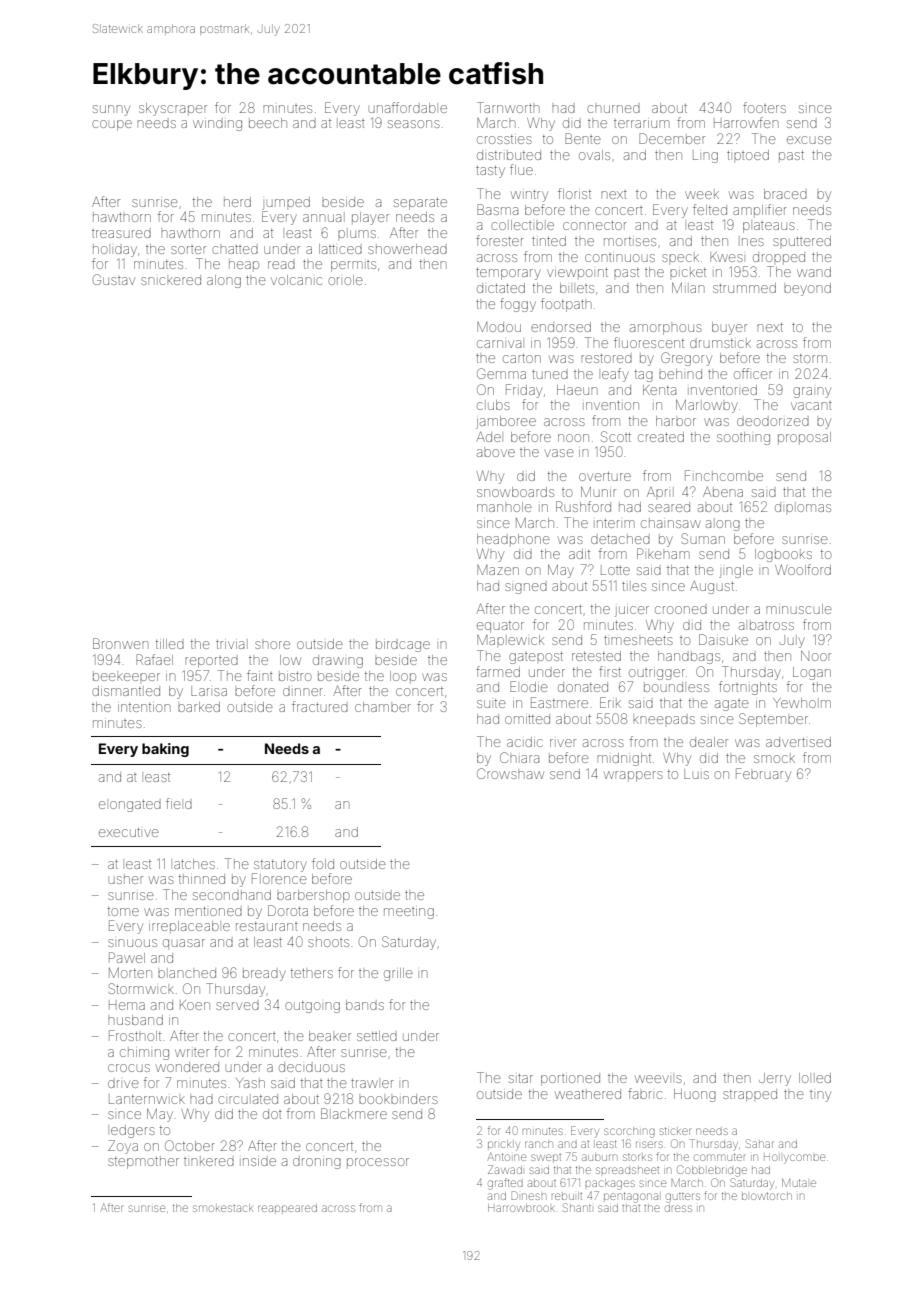  Describe the element at coordinates (579, 554) in the screenshot. I see `adit` at that location.
